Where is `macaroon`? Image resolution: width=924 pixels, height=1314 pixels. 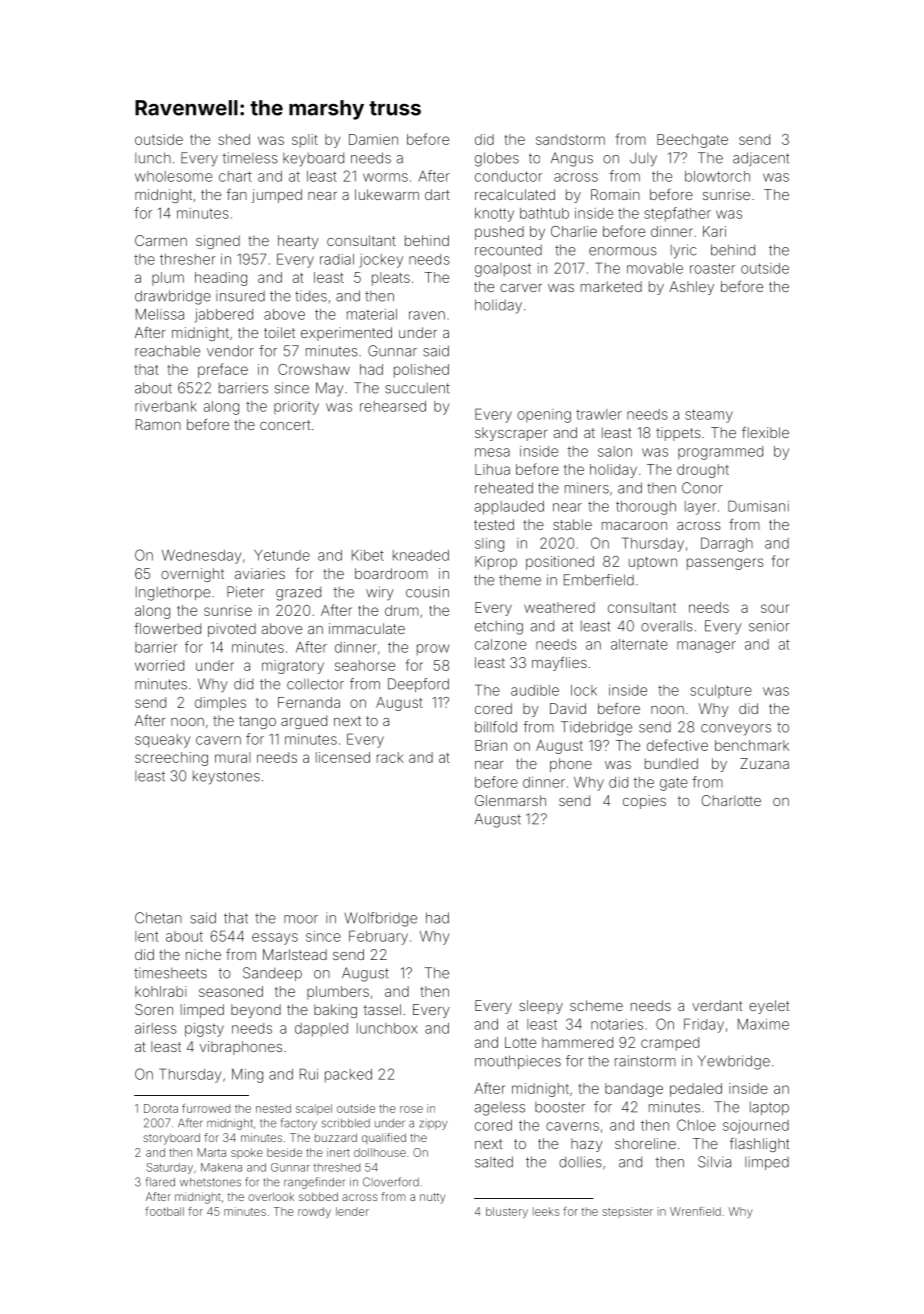 macaroon is located at coordinates (634, 526).
